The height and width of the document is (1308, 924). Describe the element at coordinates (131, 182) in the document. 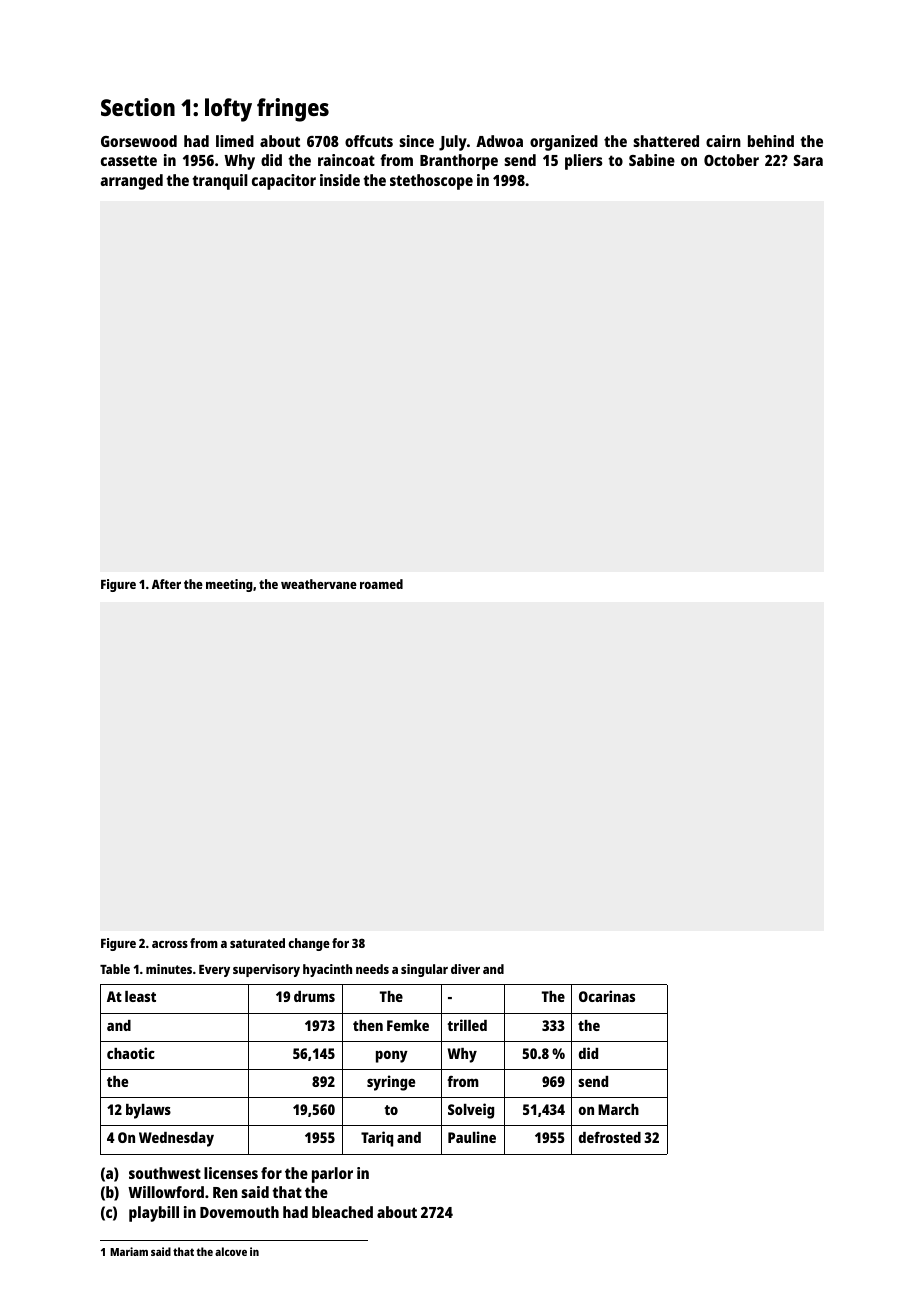

I see `arranged` at that location.
